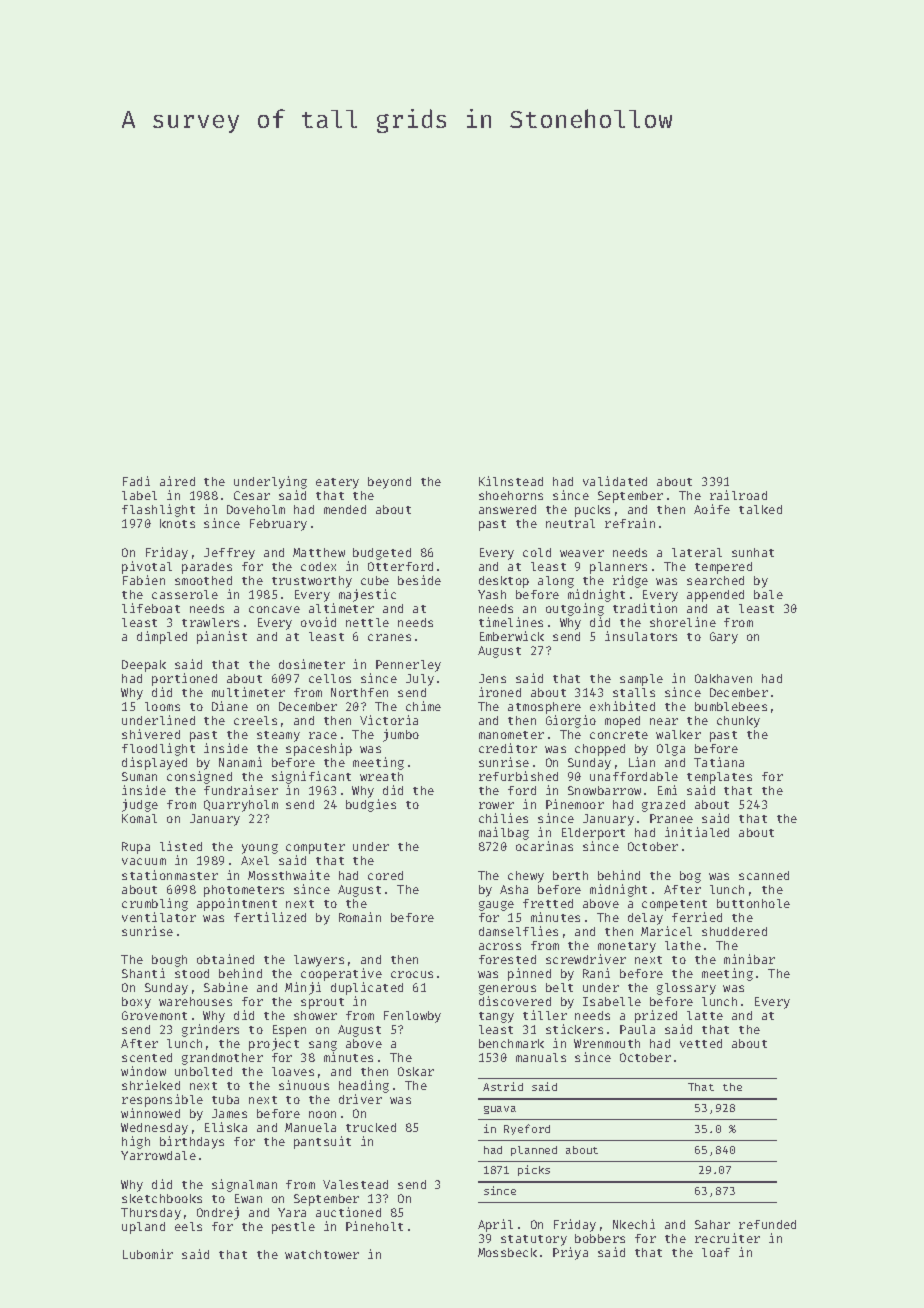 The image size is (924, 1308). What do you see at coordinates (150, 1113) in the screenshot?
I see `winnowed` at bounding box center [150, 1113].
